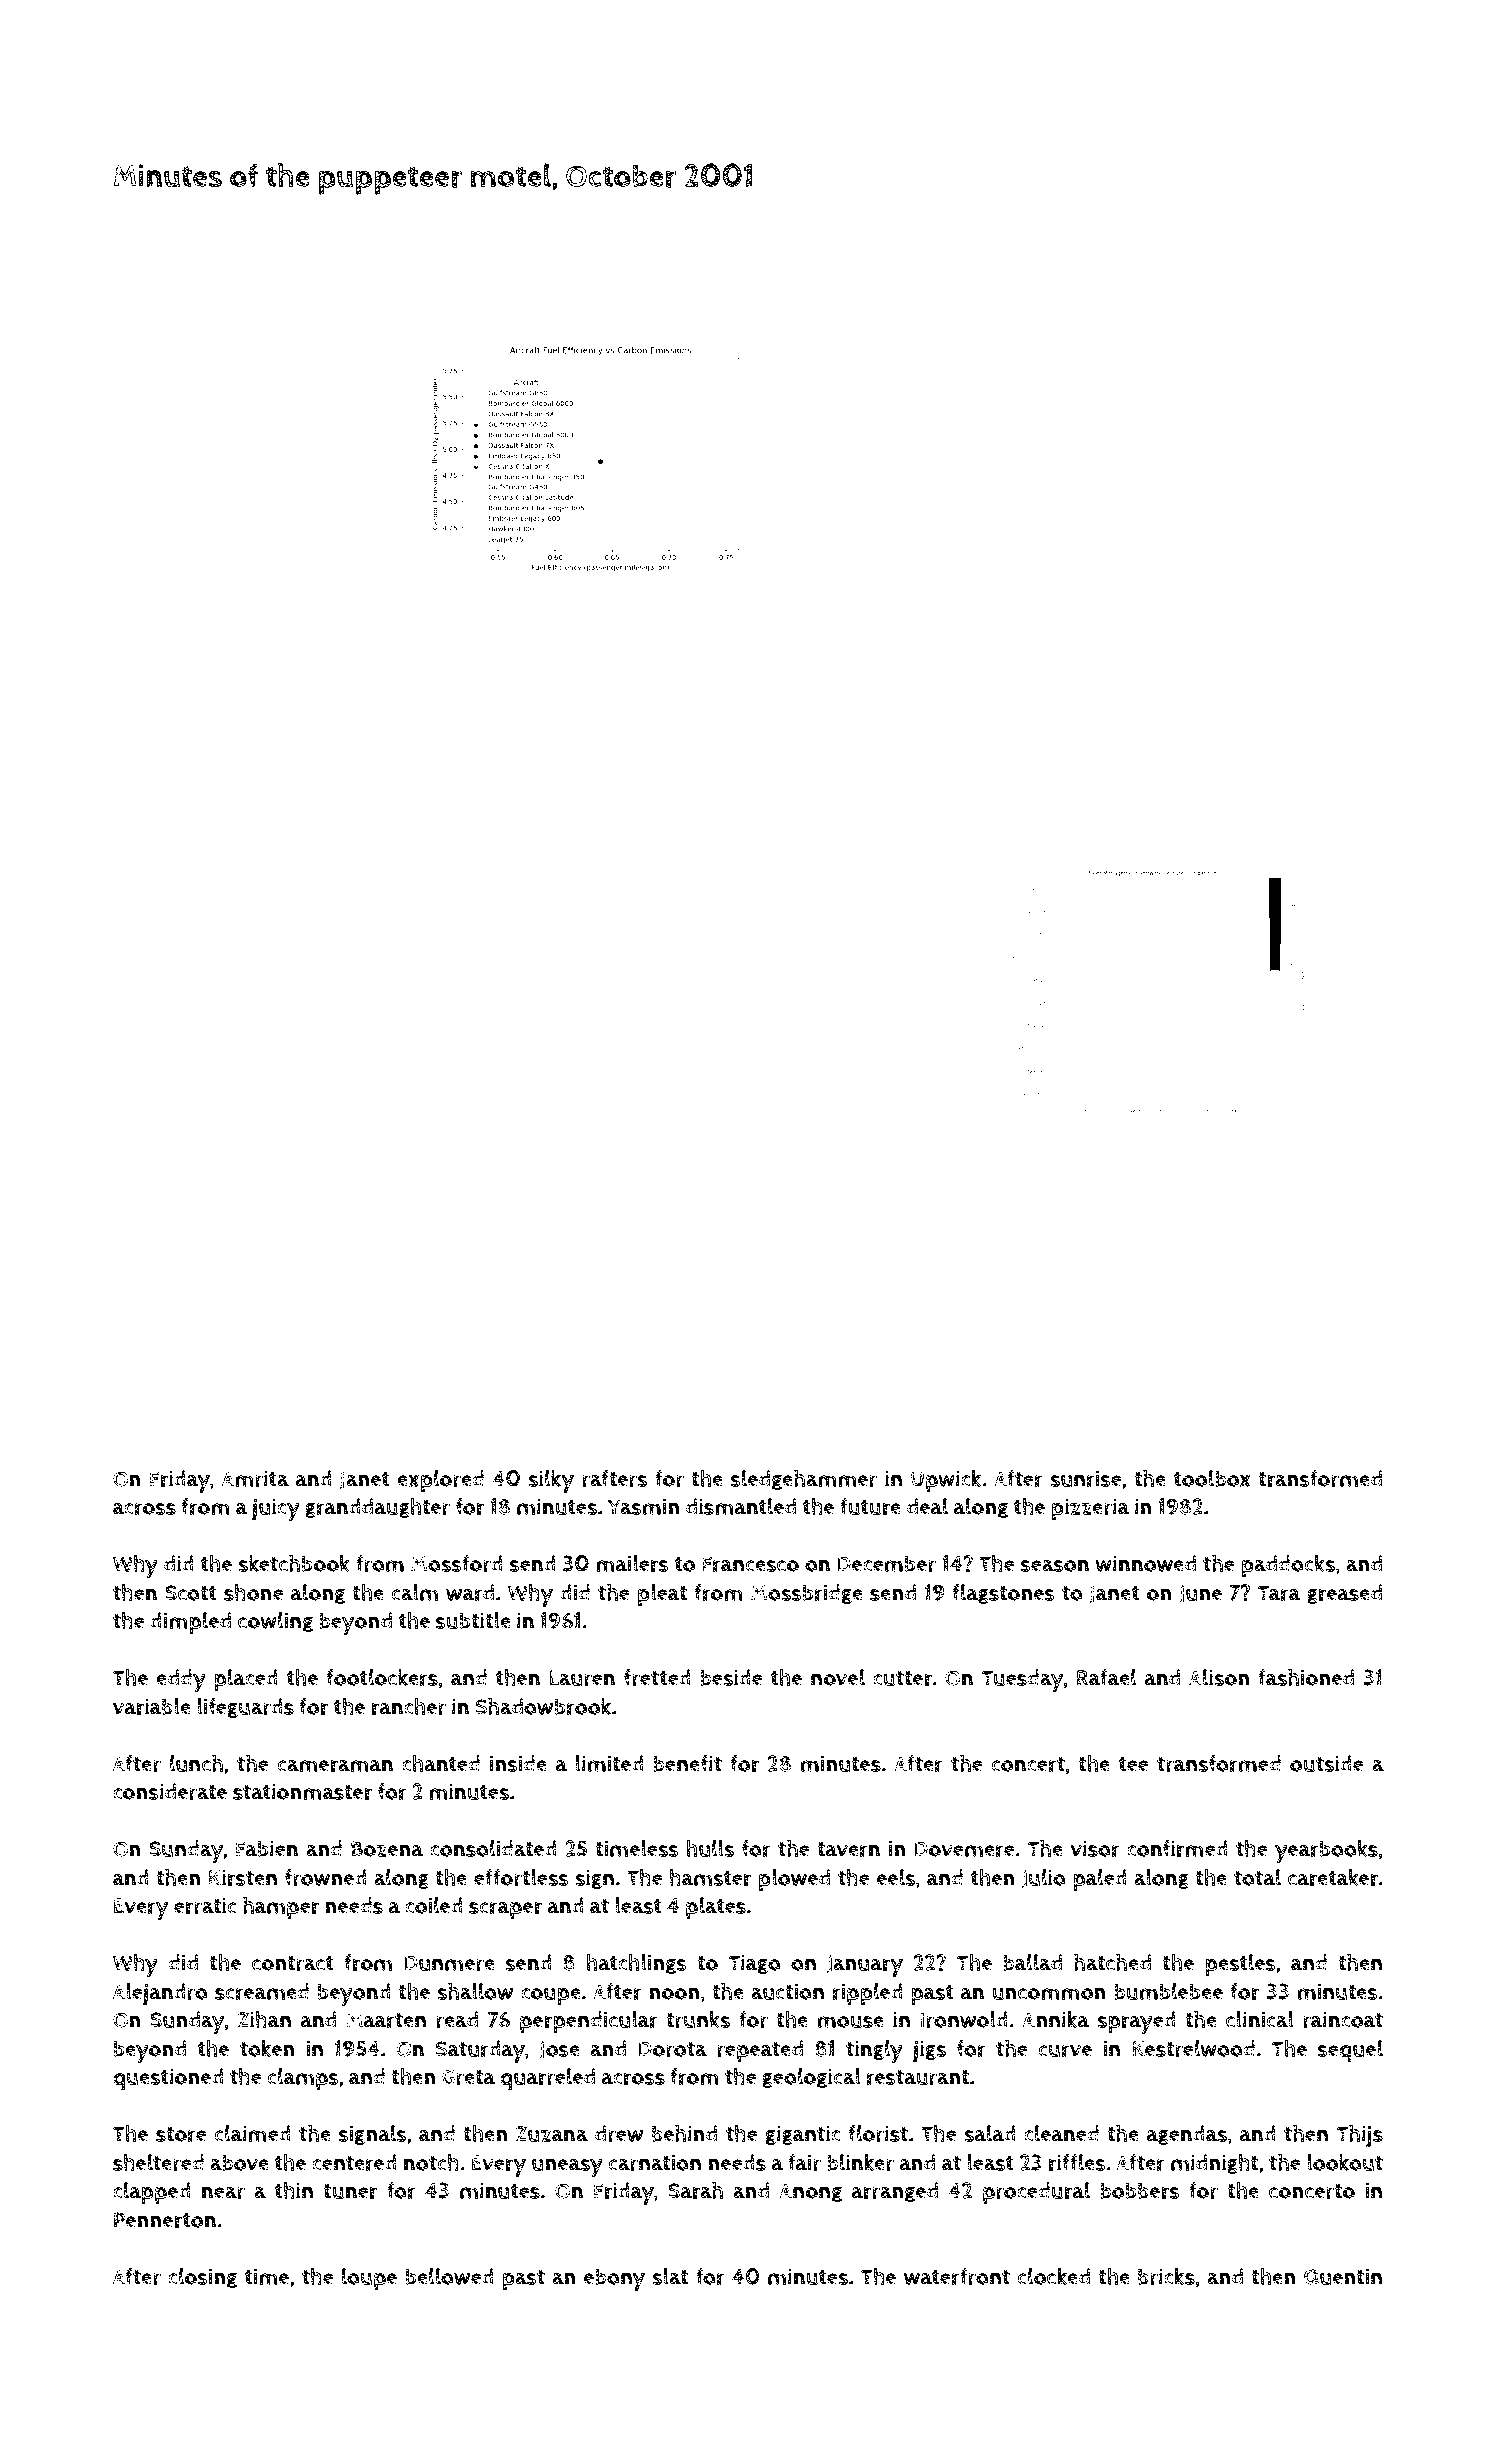  What do you see at coordinates (848, 1849) in the page?
I see `tavern` at bounding box center [848, 1849].
